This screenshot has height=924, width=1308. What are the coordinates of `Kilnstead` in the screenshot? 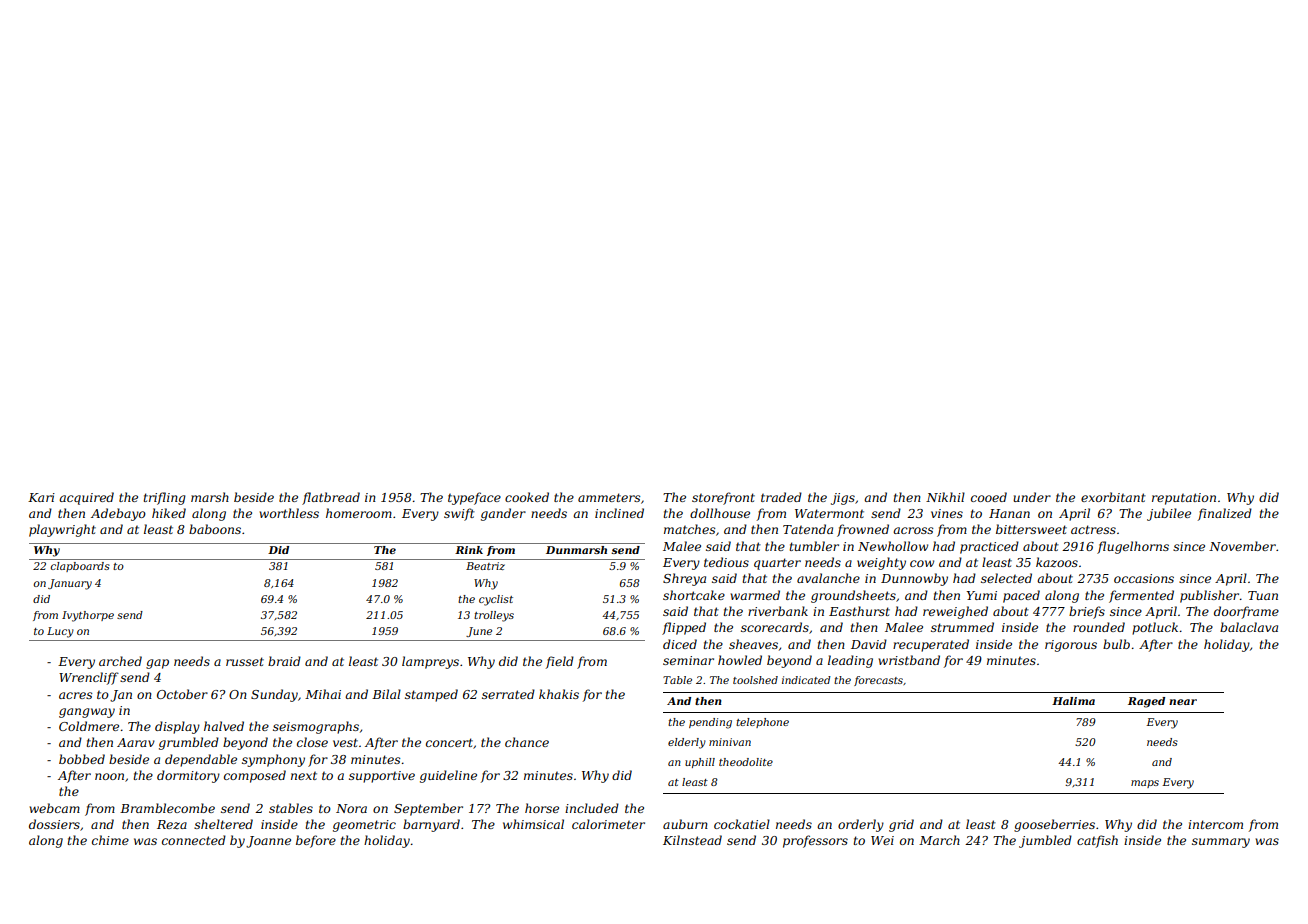 It's located at (692, 840).
